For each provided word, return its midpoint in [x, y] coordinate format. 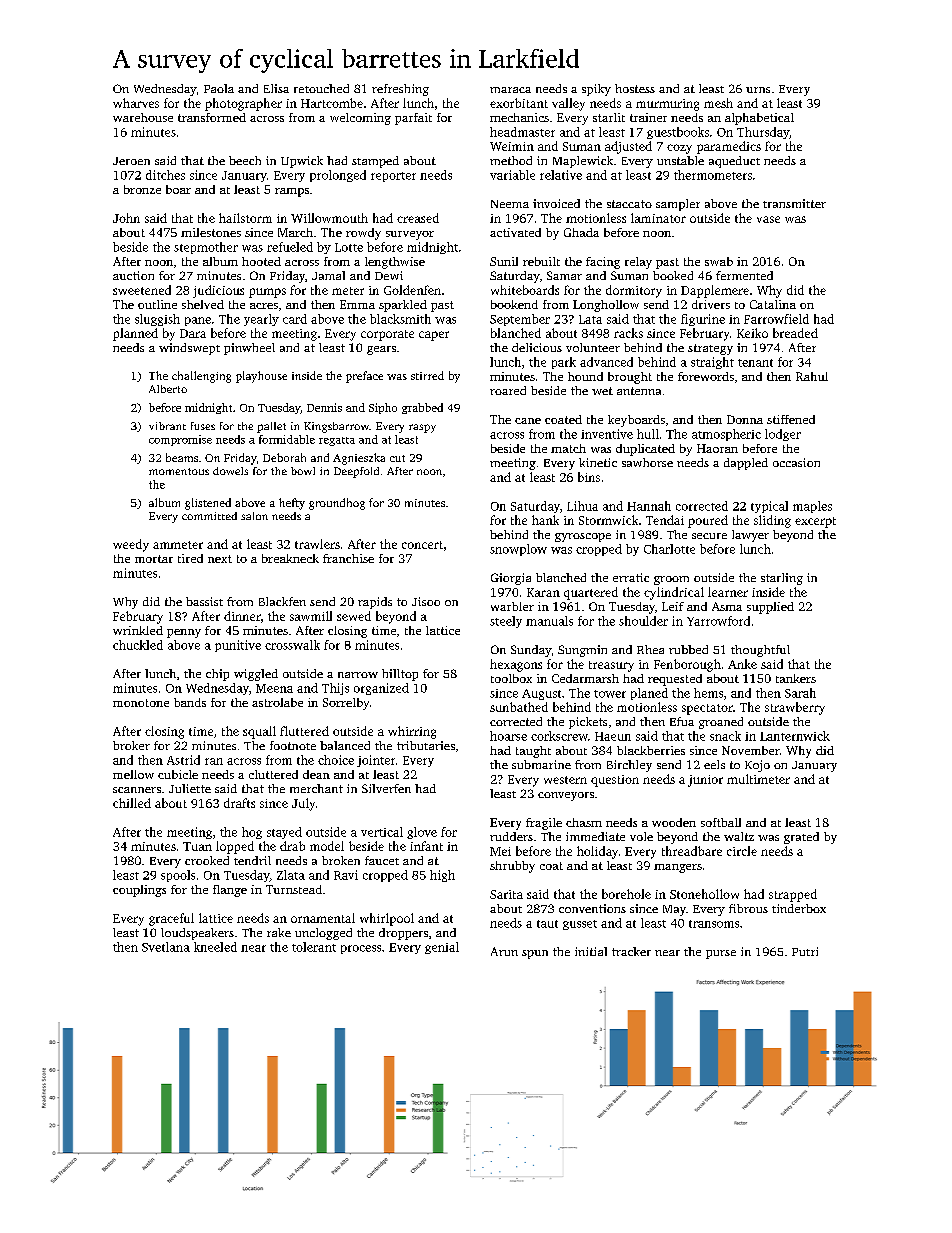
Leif [673, 606]
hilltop [400, 675]
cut [397, 458]
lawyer [750, 536]
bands [190, 702]
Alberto [168, 389]
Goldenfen [412, 290]
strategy [710, 349]
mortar [154, 559]
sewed [354, 616]
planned [135, 334]
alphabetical [759, 119]
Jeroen [131, 161]
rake [279, 932]
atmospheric [726, 435]
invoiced [556, 203]
